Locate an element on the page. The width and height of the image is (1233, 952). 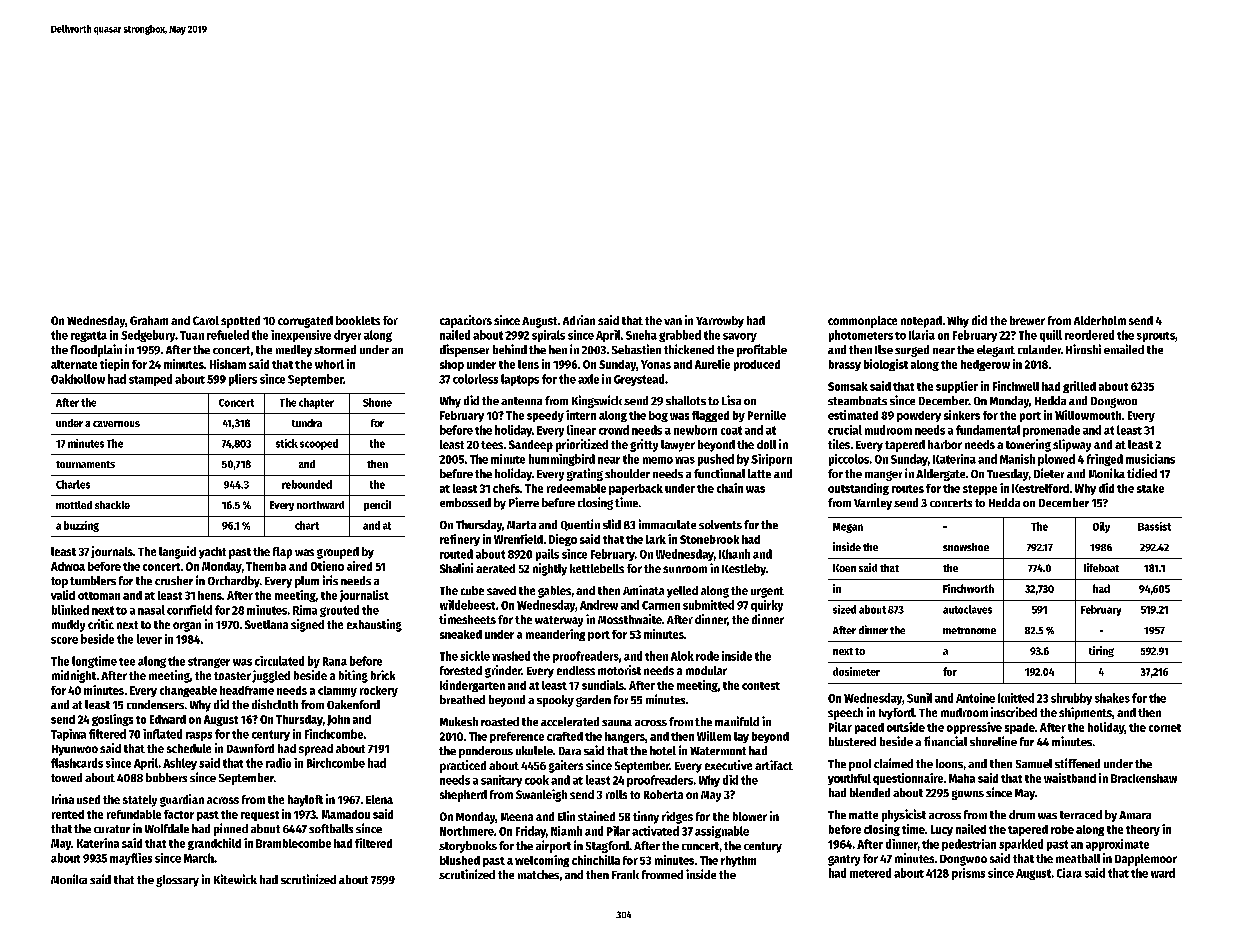
frowned is located at coordinates (662, 874).
